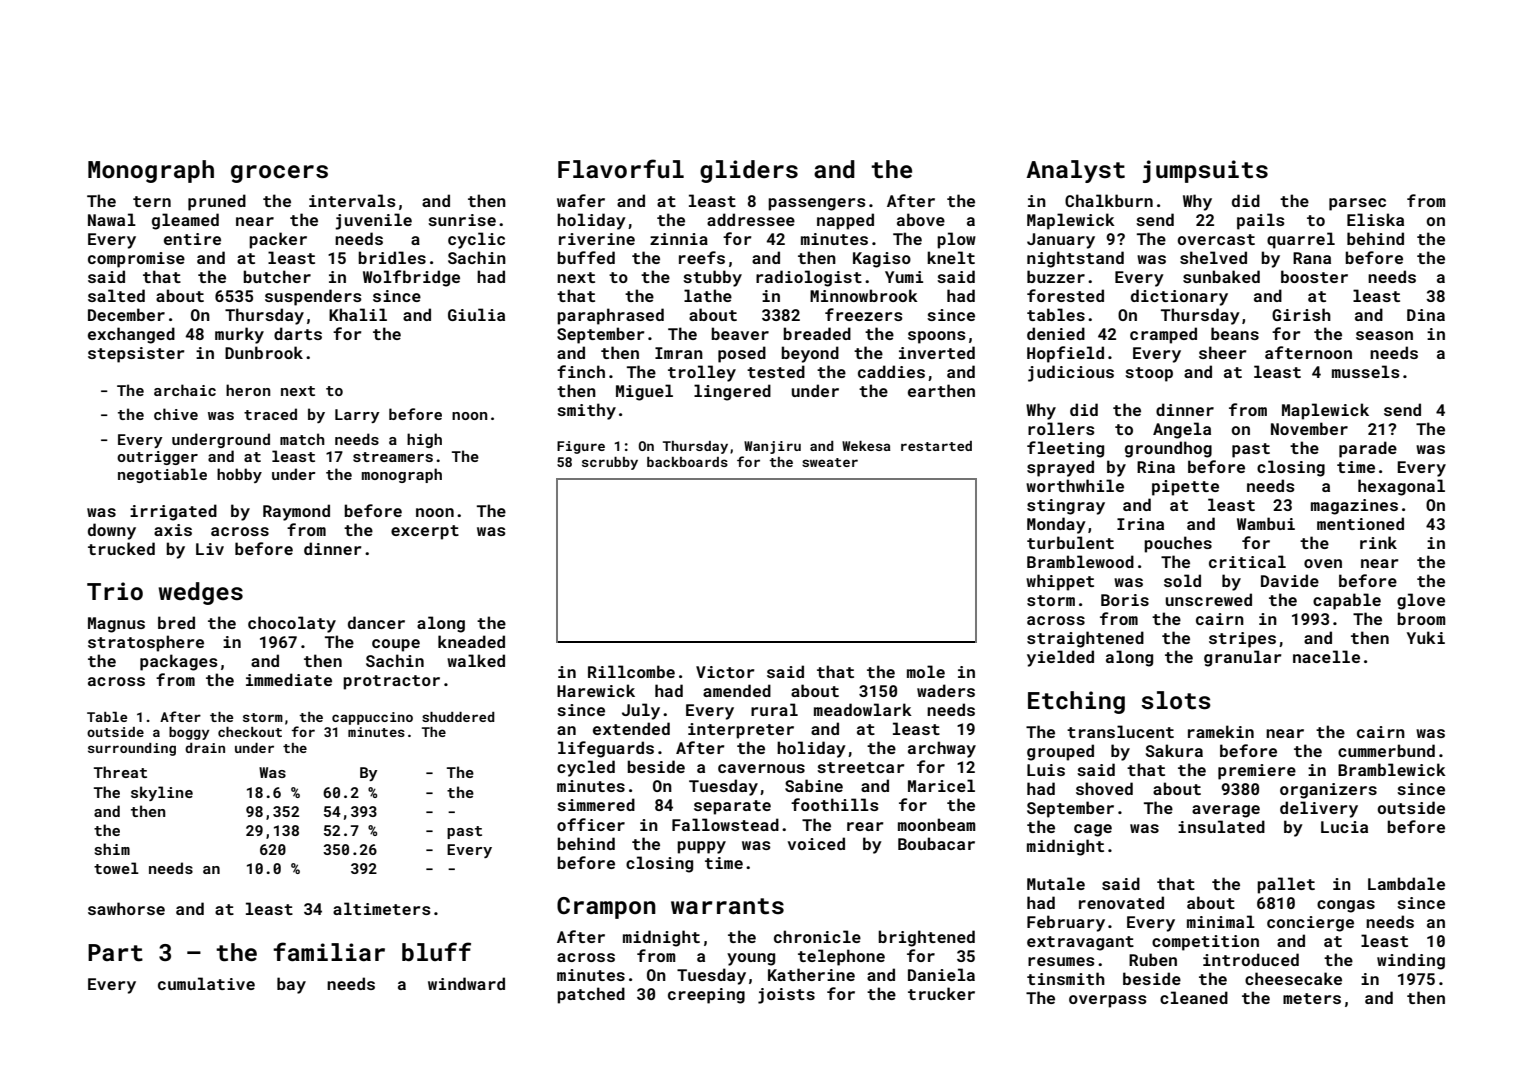 The image size is (1533, 1084). I want to click on Rillcombe, so click(631, 671).
